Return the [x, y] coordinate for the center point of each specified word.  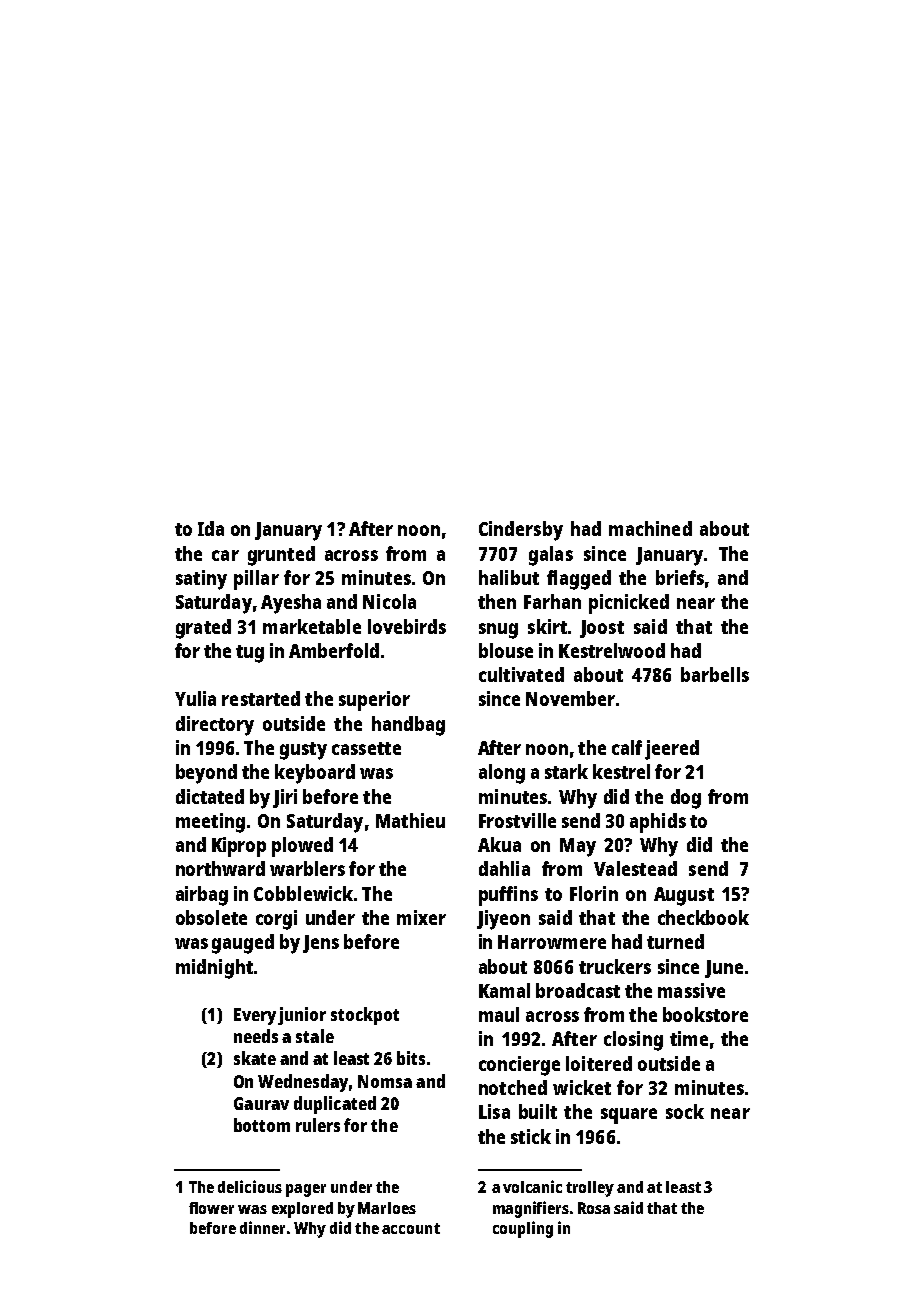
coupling [523, 1229]
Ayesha [291, 604]
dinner [262, 1227]
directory [215, 726]
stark [566, 771]
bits [411, 1058]
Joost [602, 629]
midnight [214, 969]
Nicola [389, 601]
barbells [715, 674]
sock [685, 1111]
